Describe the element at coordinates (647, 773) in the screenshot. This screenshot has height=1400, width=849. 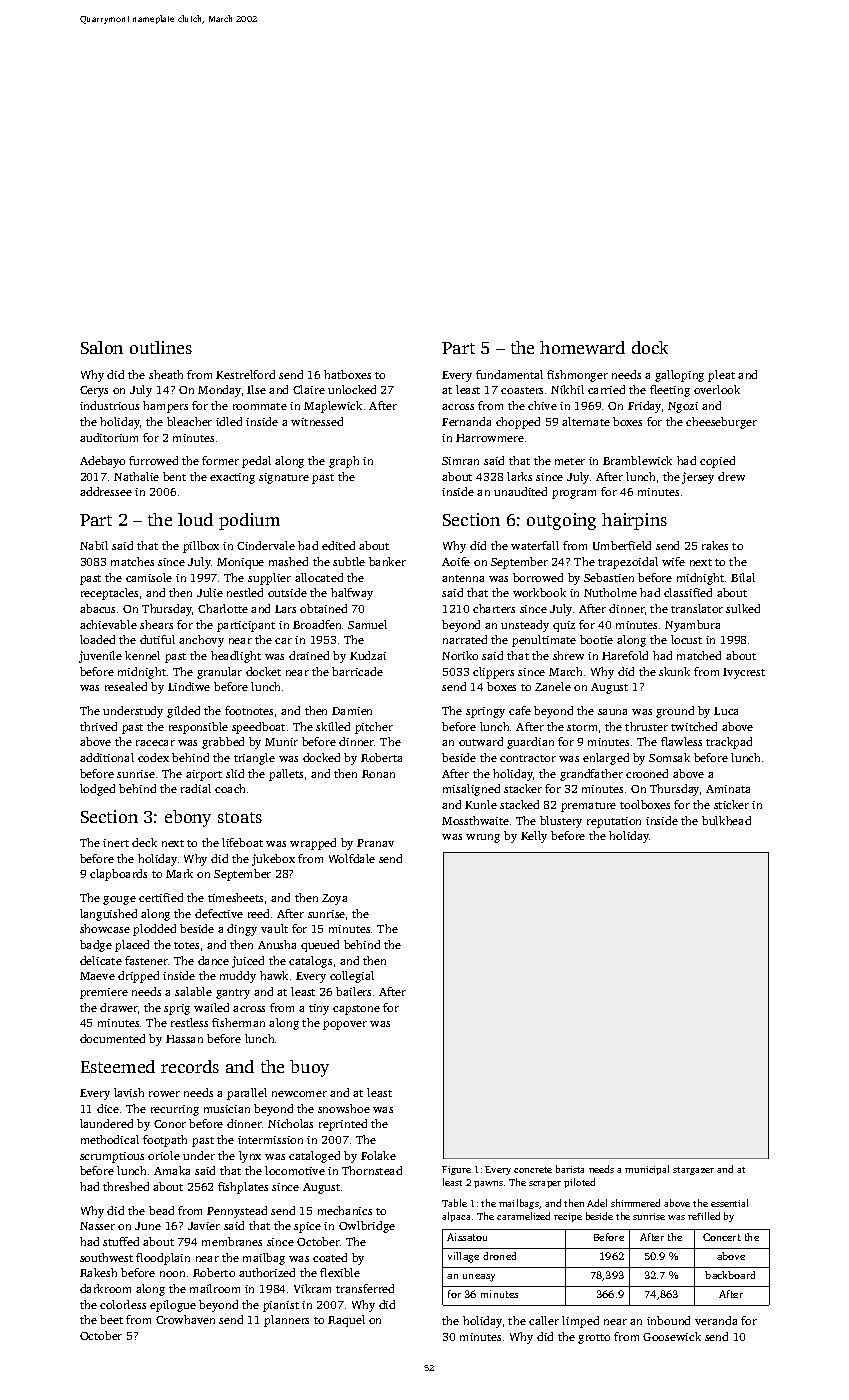
I see `crooned` at that location.
